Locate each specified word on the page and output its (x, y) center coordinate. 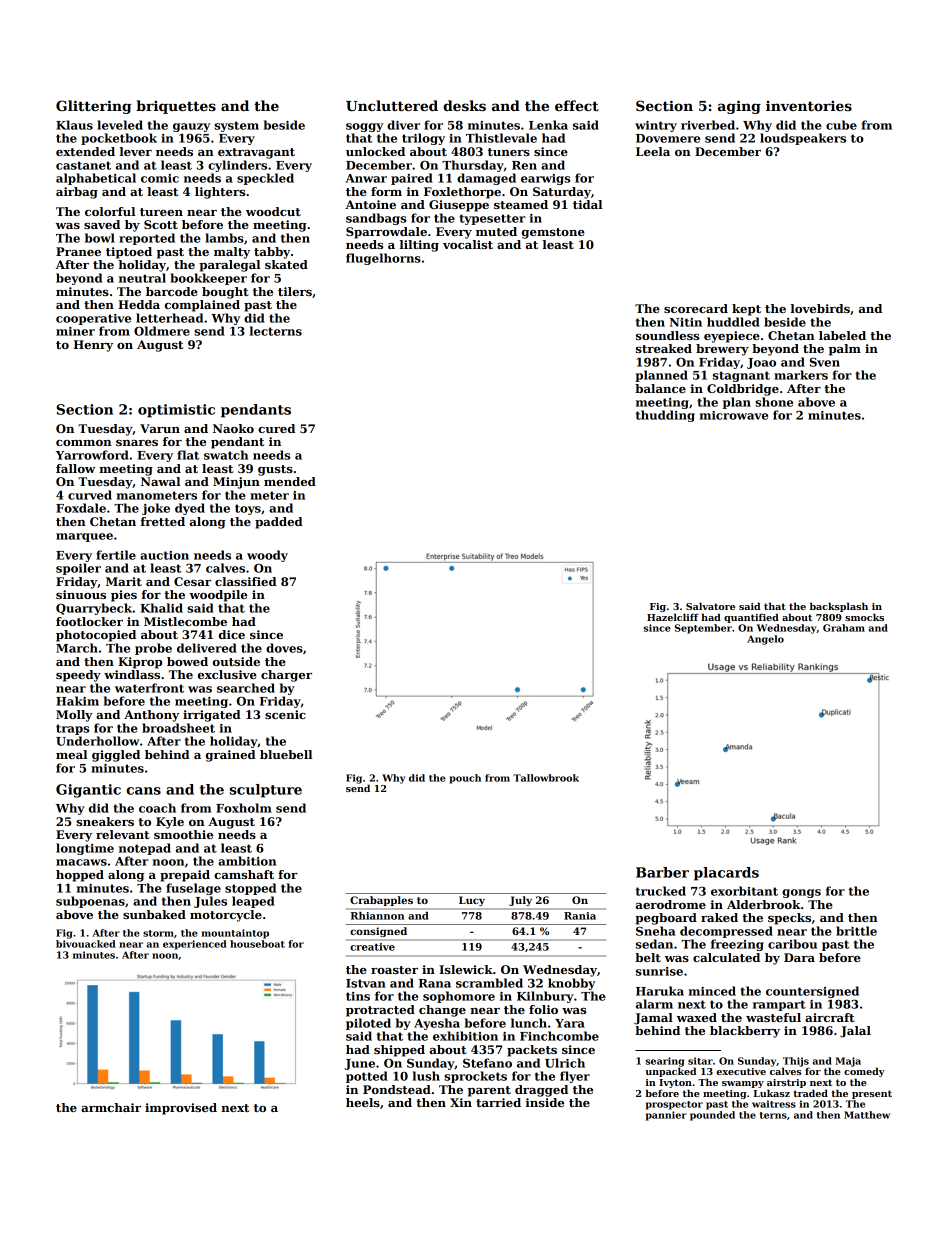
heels (363, 1102)
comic (160, 178)
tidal (587, 204)
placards (726, 874)
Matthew (867, 1115)
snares (137, 443)
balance (660, 388)
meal (71, 754)
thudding (665, 416)
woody (267, 556)
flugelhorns (383, 259)
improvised (181, 1109)
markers (801, 375)
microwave (734, 415)
